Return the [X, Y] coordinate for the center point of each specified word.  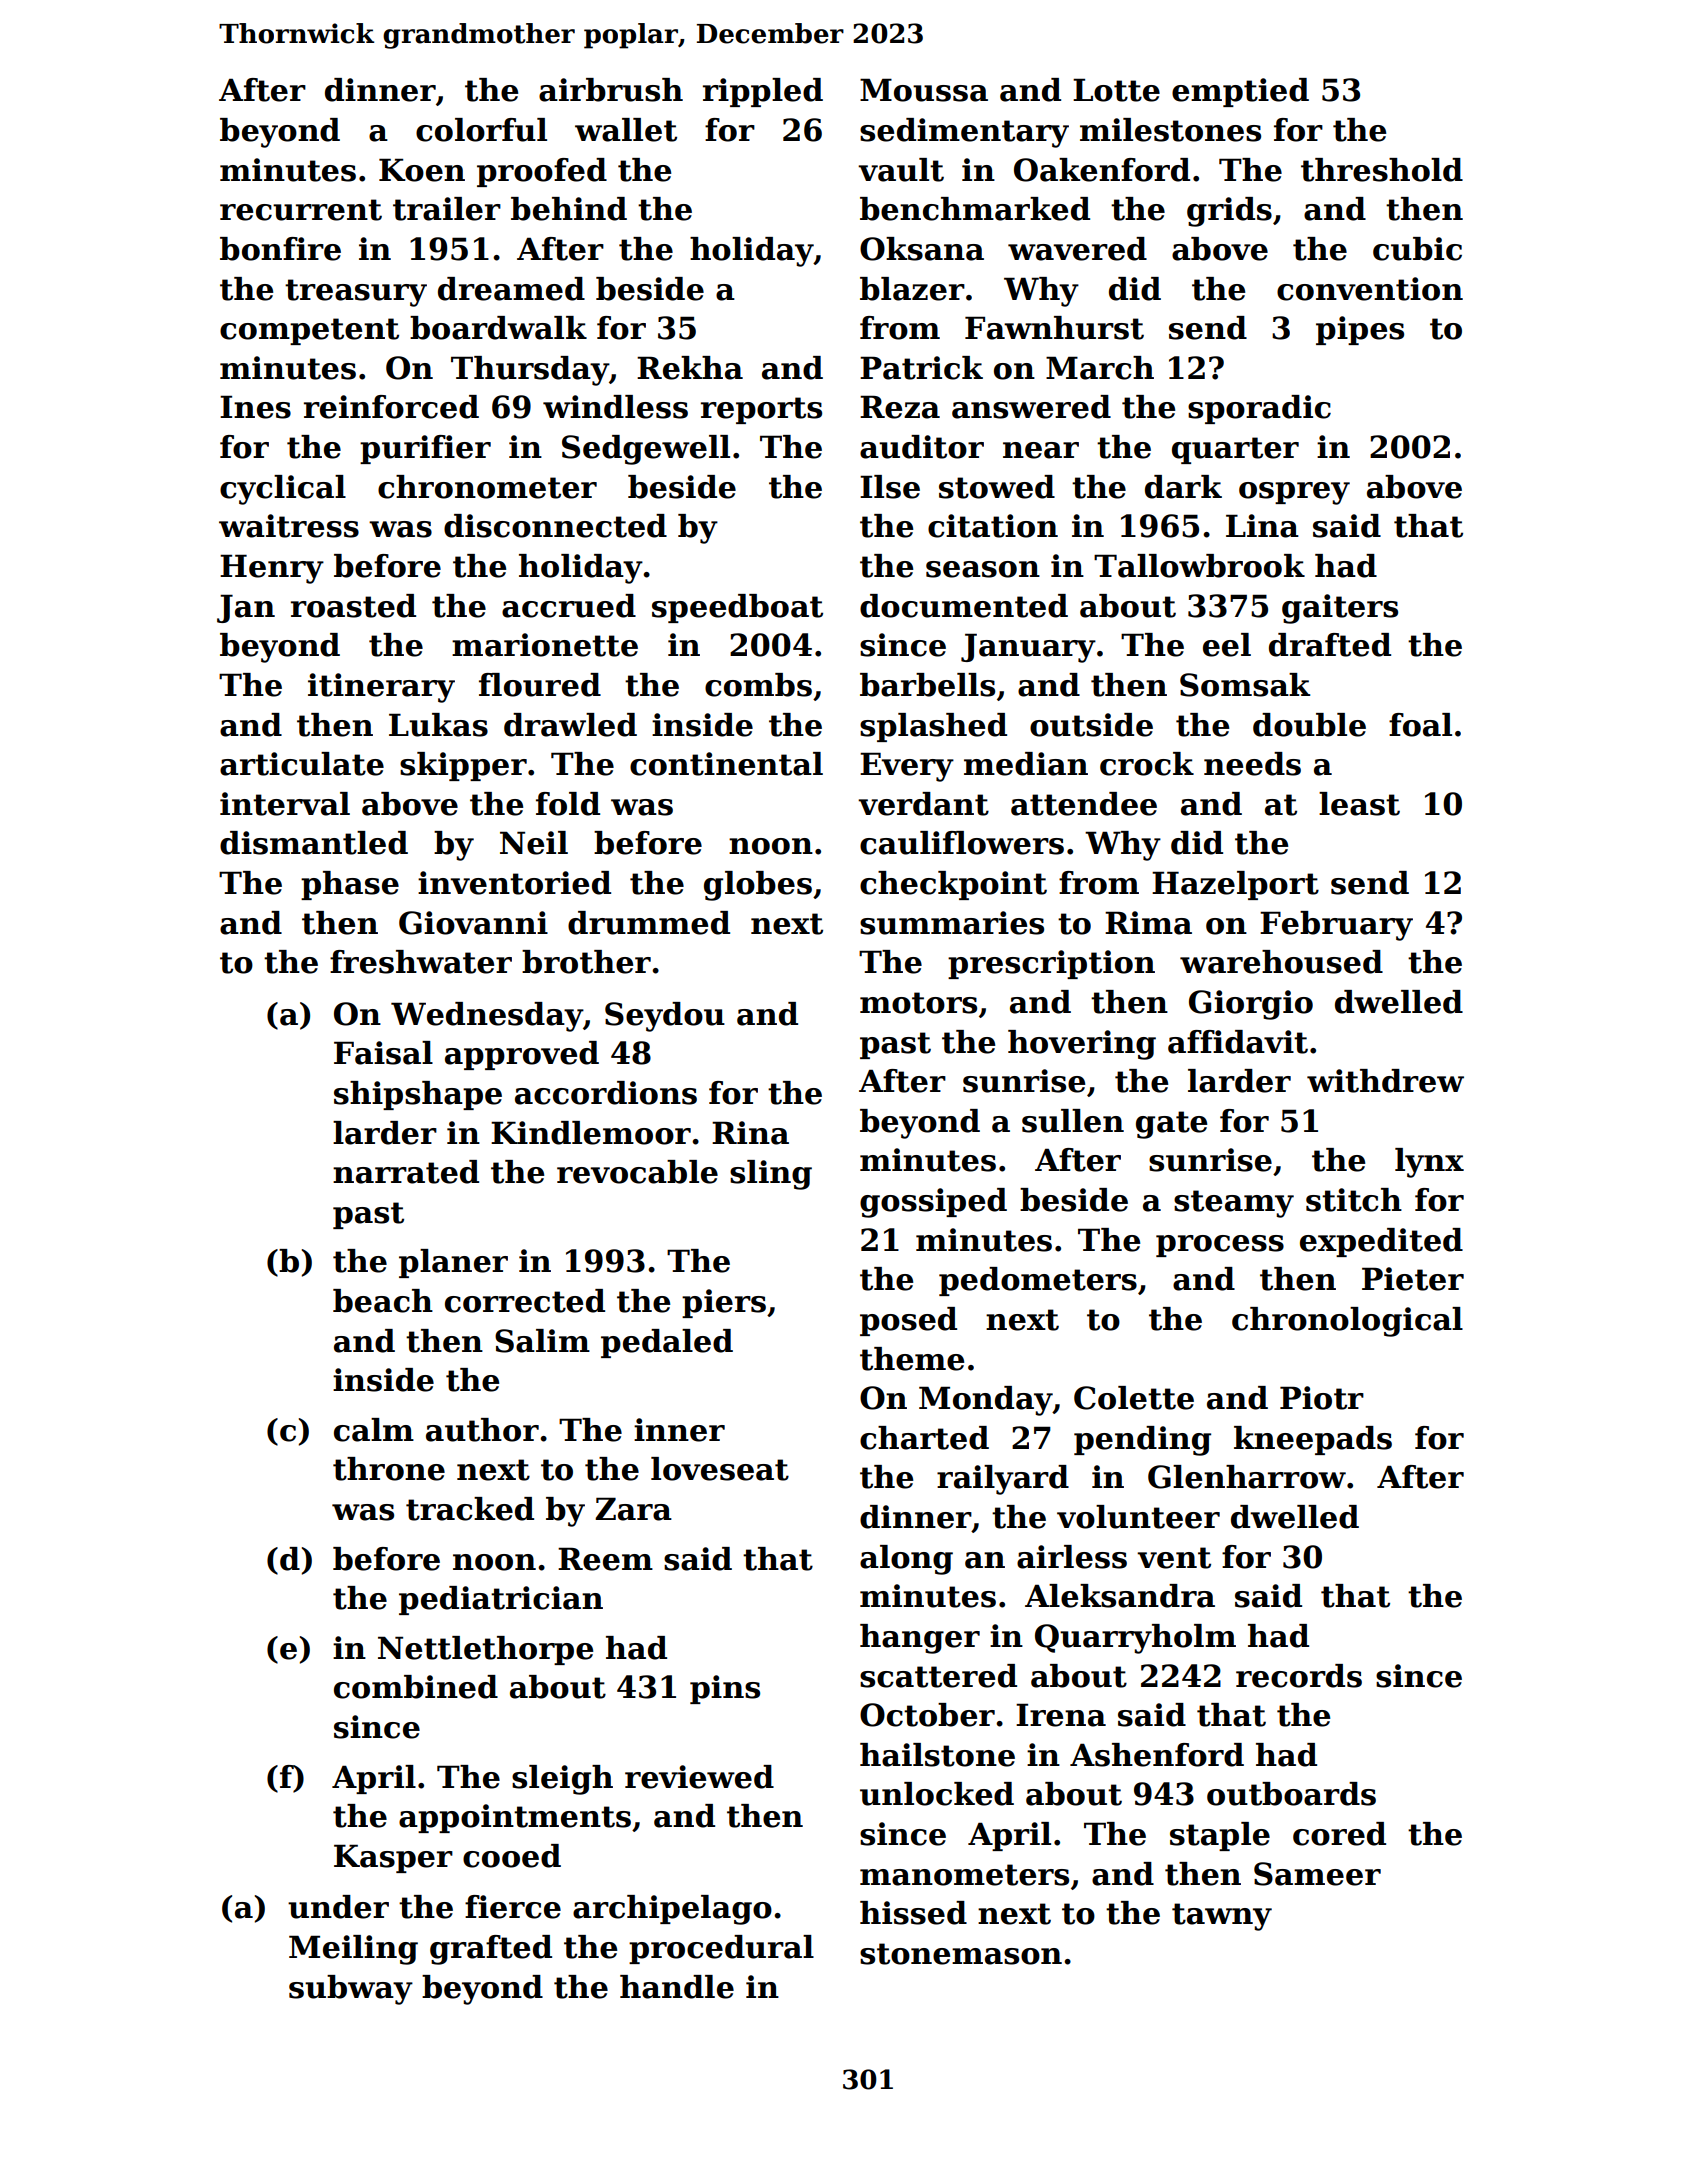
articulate [302, 764]
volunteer [1138, 1517]
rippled [763, 92]
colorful [481, 130]
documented [964, 606]
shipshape [418, 1095]
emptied [1240, 92]
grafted [491, 1950]
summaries [952, 923]
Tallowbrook [1199, 566]
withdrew [1385, 1081]
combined [416, 1687]
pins [725, 1689]
